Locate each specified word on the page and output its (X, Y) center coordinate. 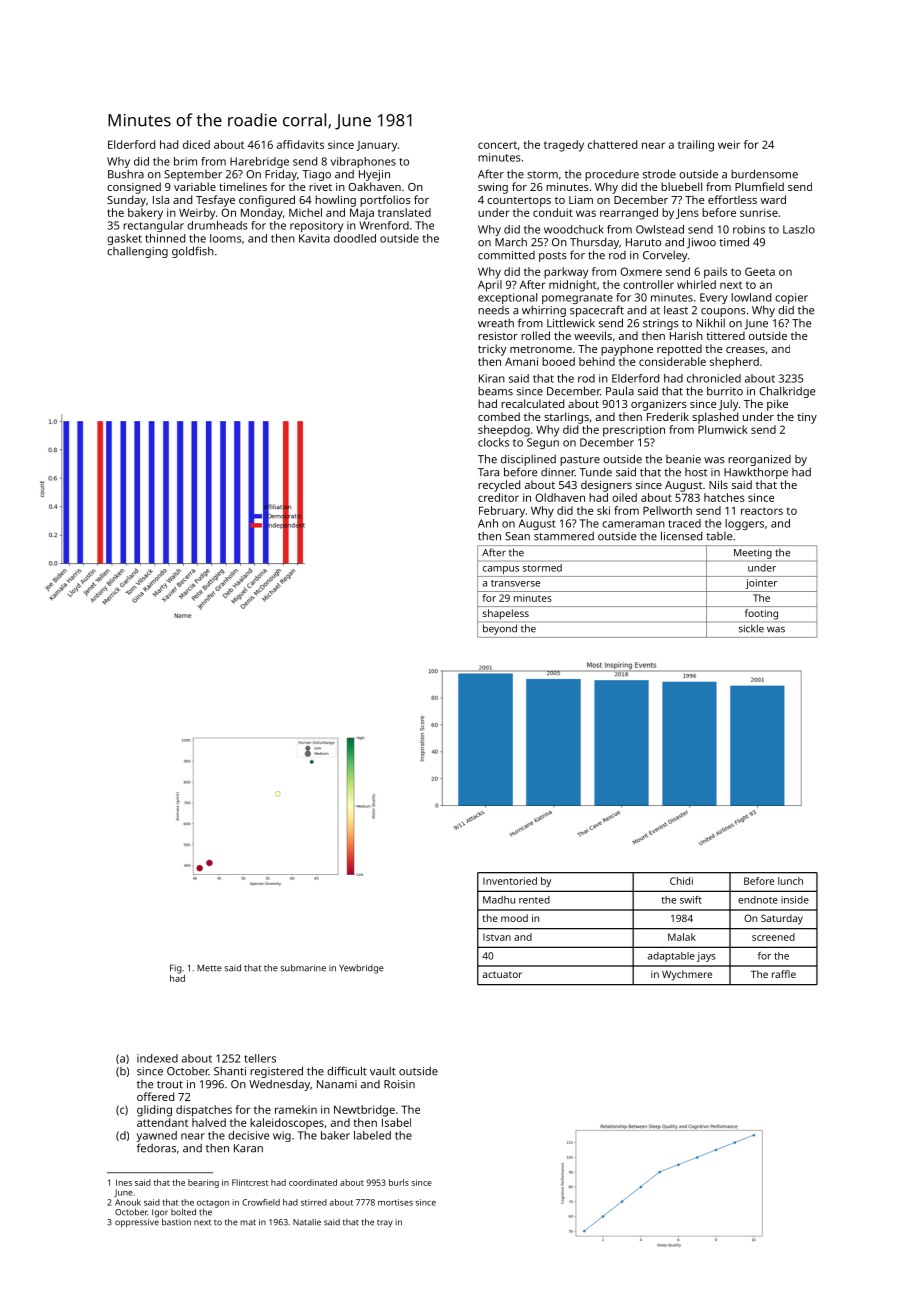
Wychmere (687, 975)
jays (706, 957)
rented (534, 900)
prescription (634, 431)
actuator (502, 974)
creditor (498, 497)
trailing (696, 146)
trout (170, 1085)
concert (497, 145)
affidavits (300, 144)
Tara (488, 472)
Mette (209, 968)
